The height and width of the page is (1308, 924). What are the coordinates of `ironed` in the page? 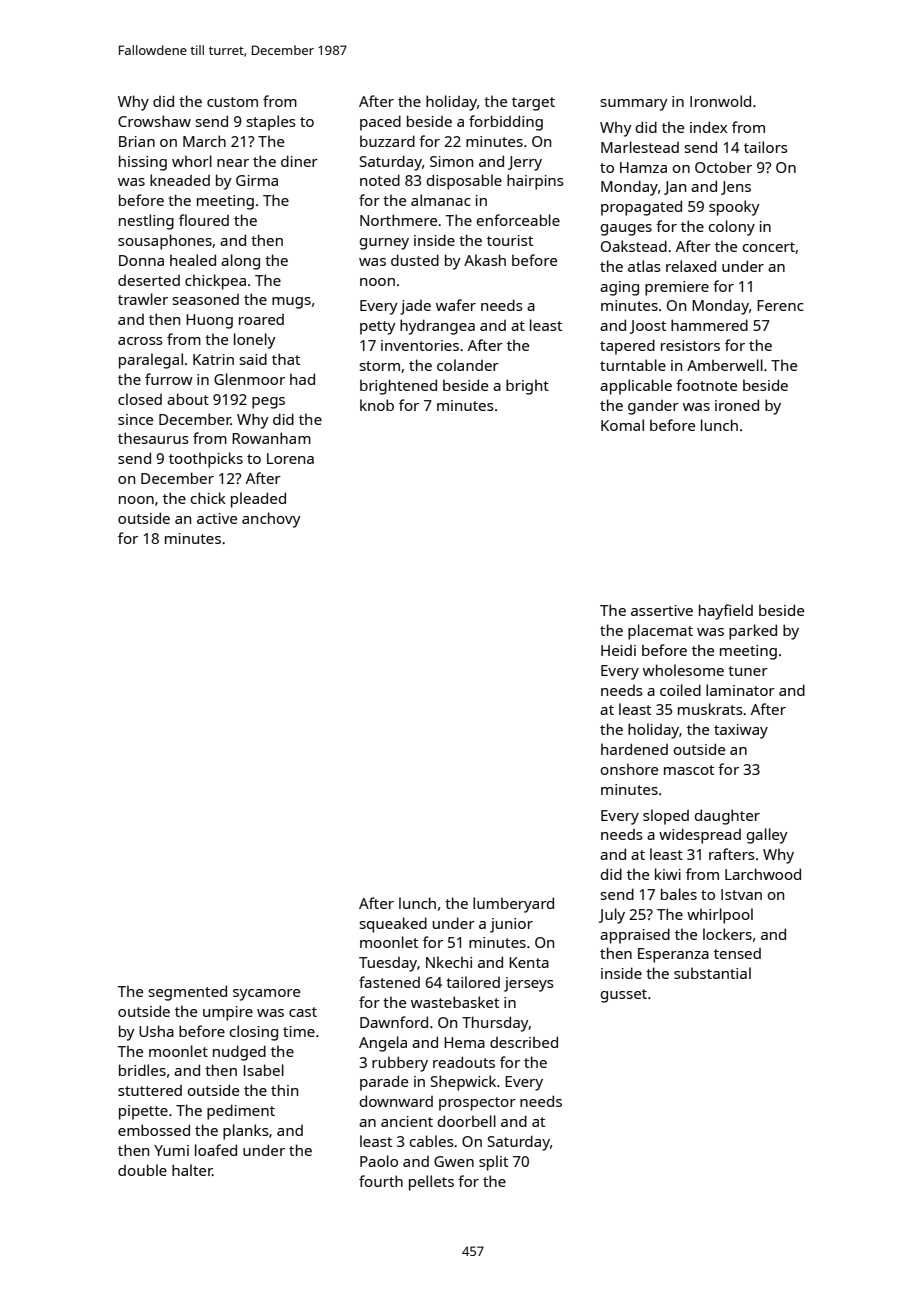 It's located at (737, 405).
